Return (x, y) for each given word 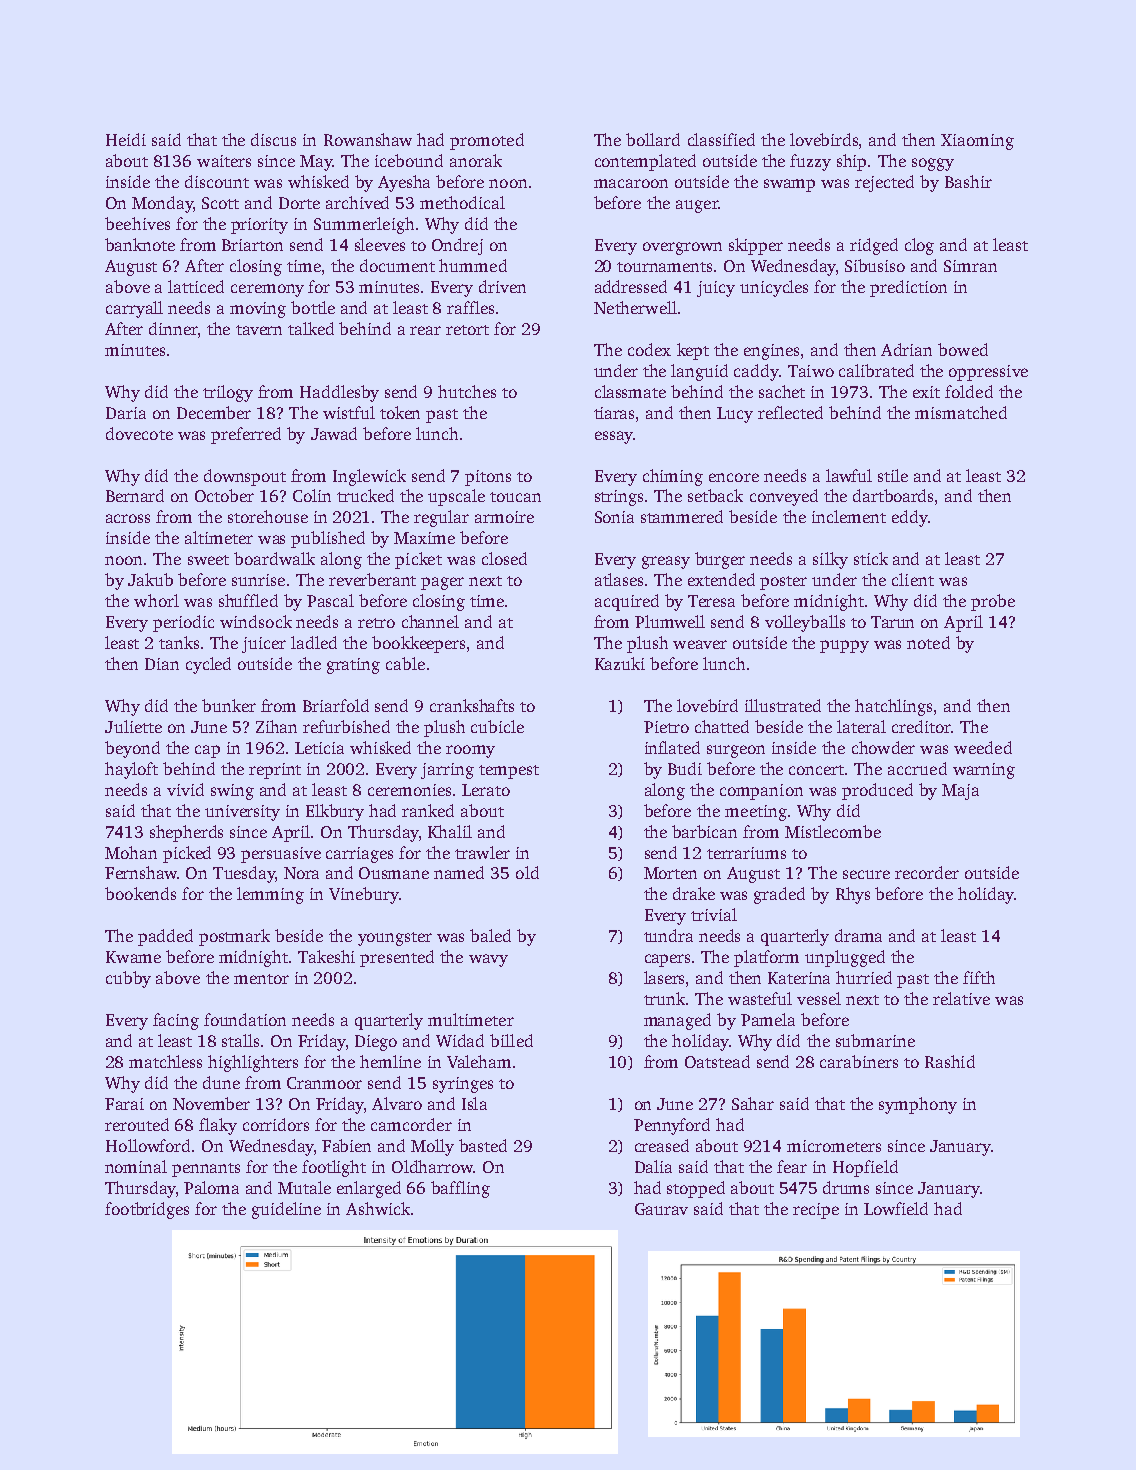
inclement (849, 516)
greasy (666, 562)
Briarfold (336, 705)
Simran (970, 266)
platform (766, 958)
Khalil (450, 831)
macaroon (631, 183)
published (328, 539)
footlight (334, 1168)
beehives (137, 223)
